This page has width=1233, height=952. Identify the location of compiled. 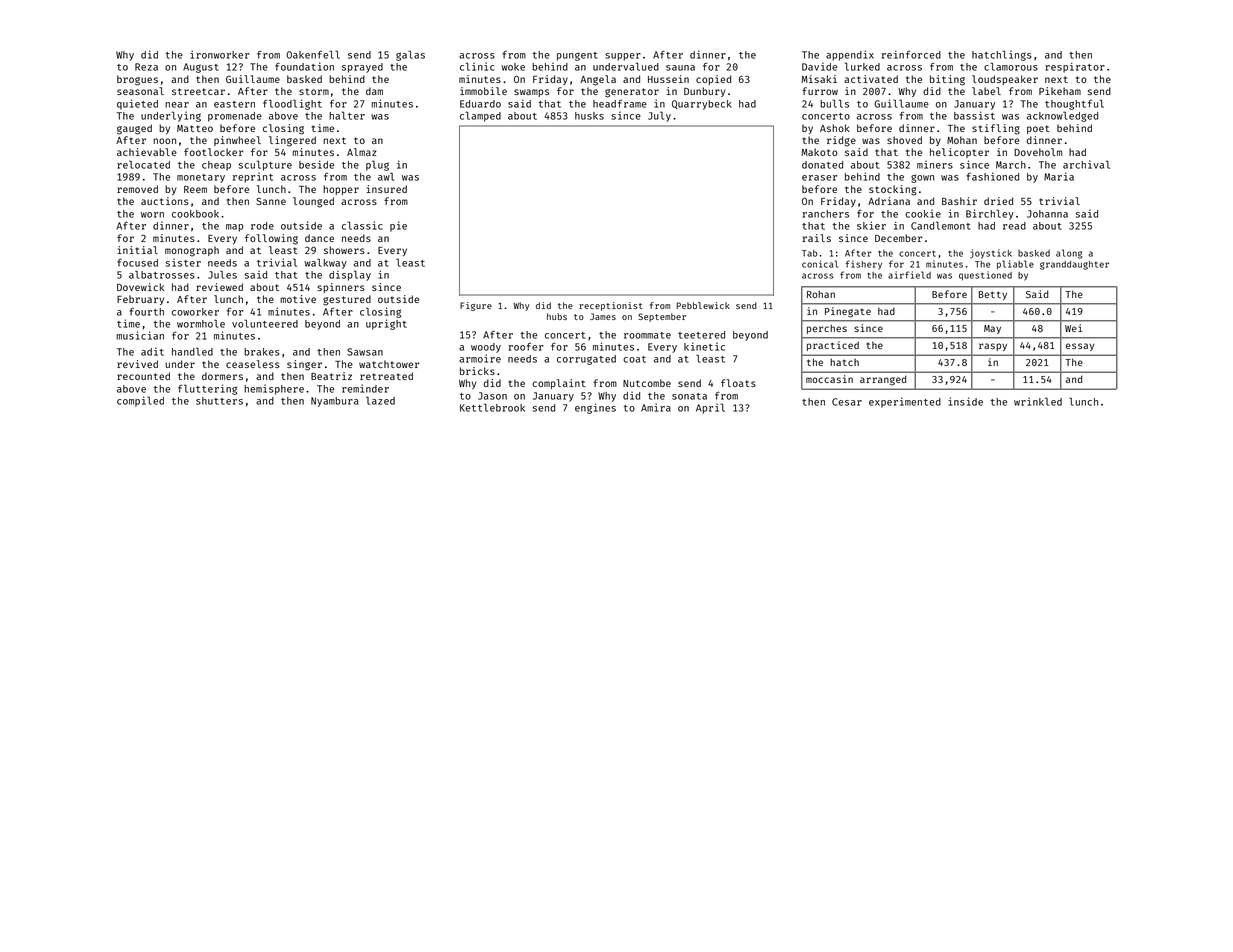
(140, 401).
